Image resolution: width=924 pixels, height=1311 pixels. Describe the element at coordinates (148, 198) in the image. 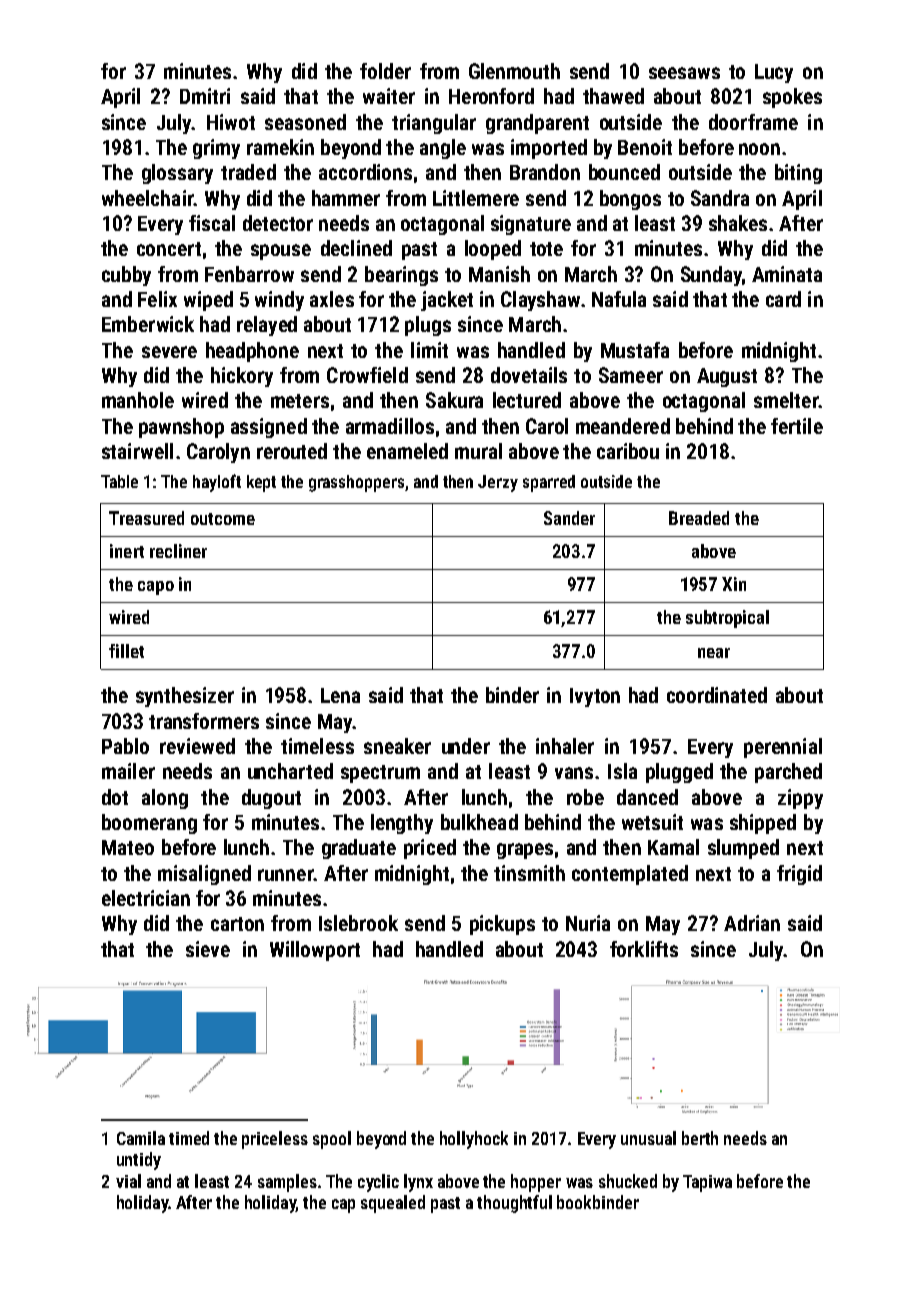

I see `wheelchair` at that location.
